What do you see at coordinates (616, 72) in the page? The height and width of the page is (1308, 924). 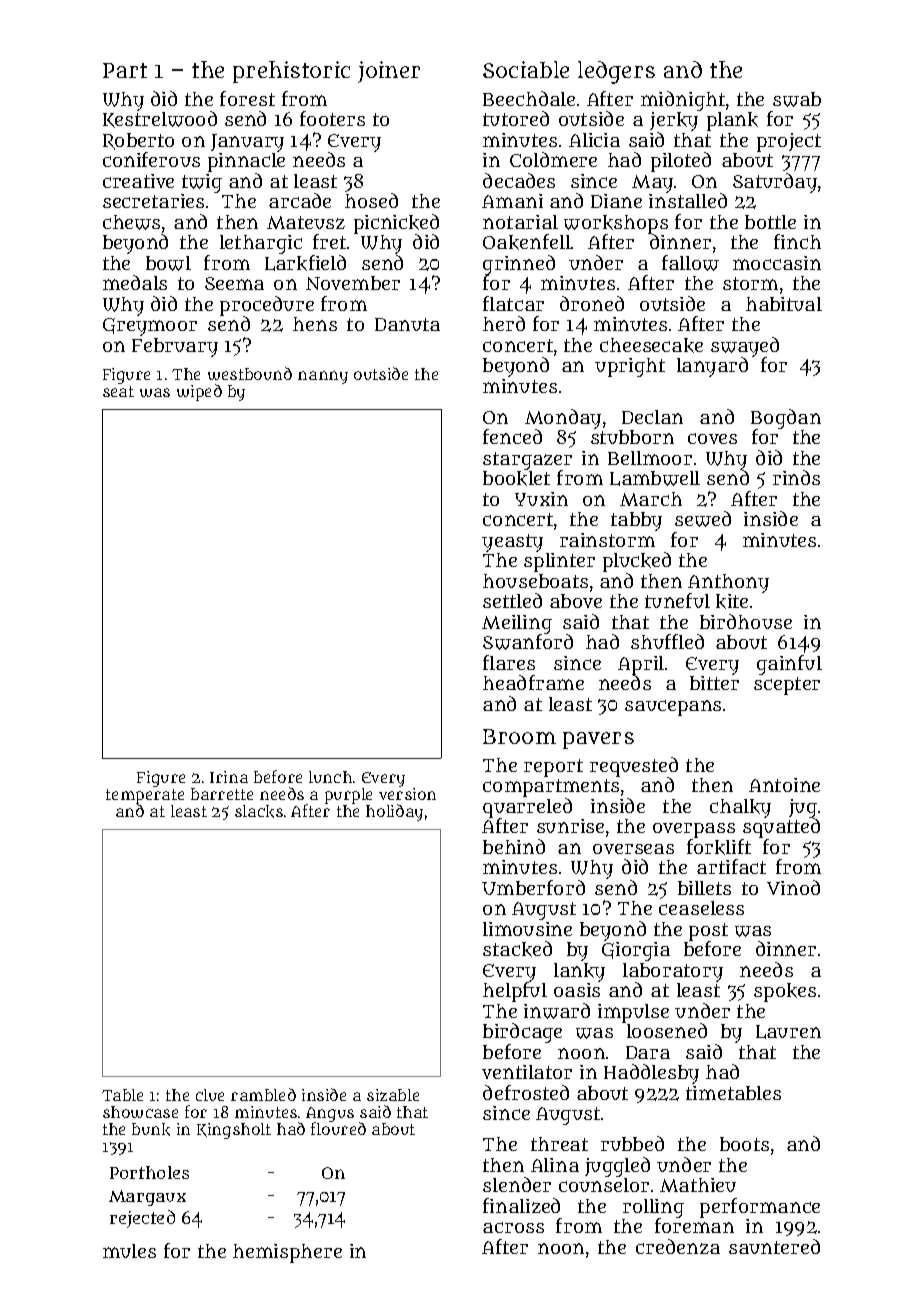 I see `ledgers` at bounding box center [616, 72].
